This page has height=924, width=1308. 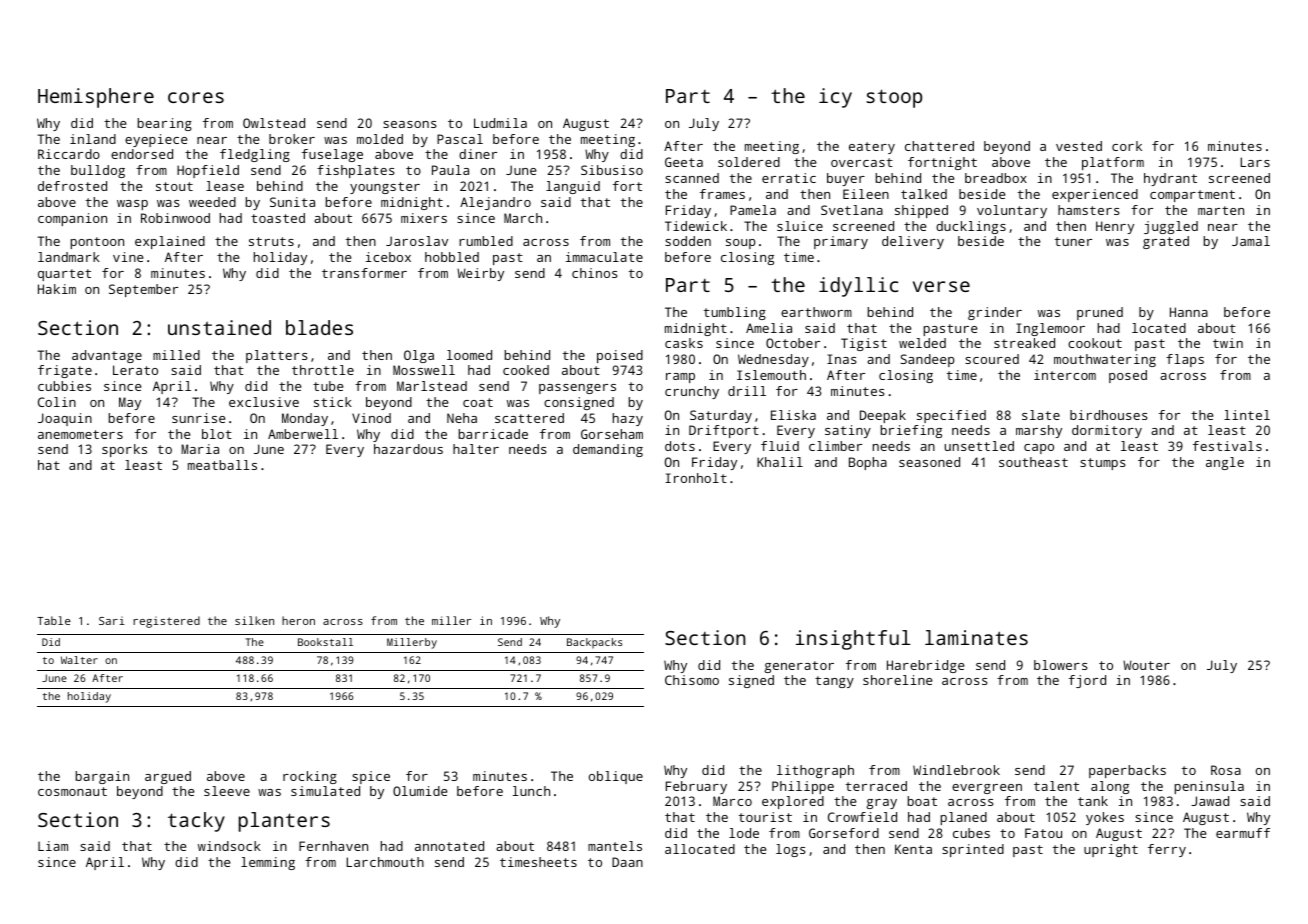 I want to click on Amberwell, so click(x=303, y=434).
